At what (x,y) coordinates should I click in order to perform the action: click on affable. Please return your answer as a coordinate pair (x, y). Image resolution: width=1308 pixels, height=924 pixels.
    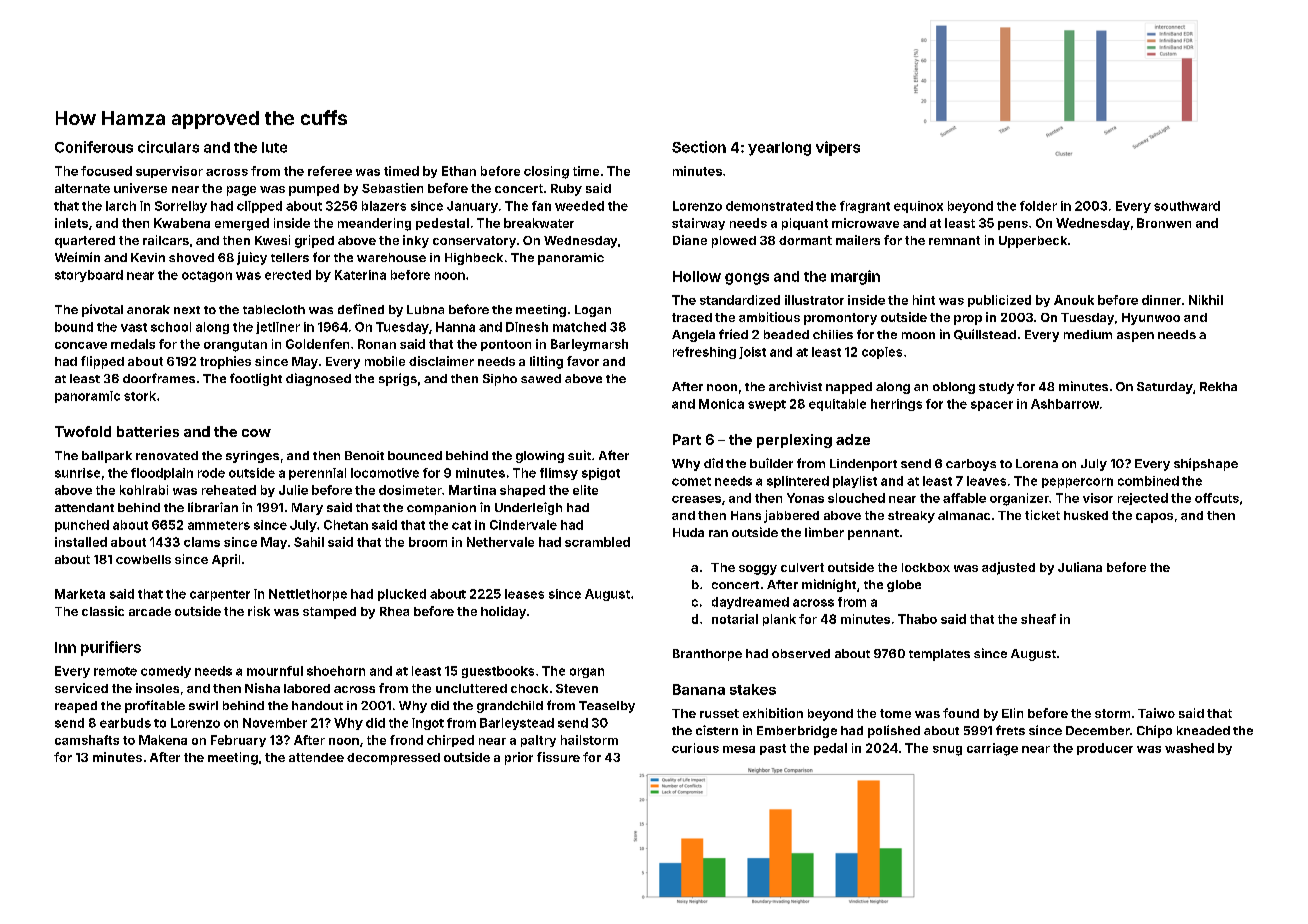
    Looking at the image, I should click on (964, 498).
